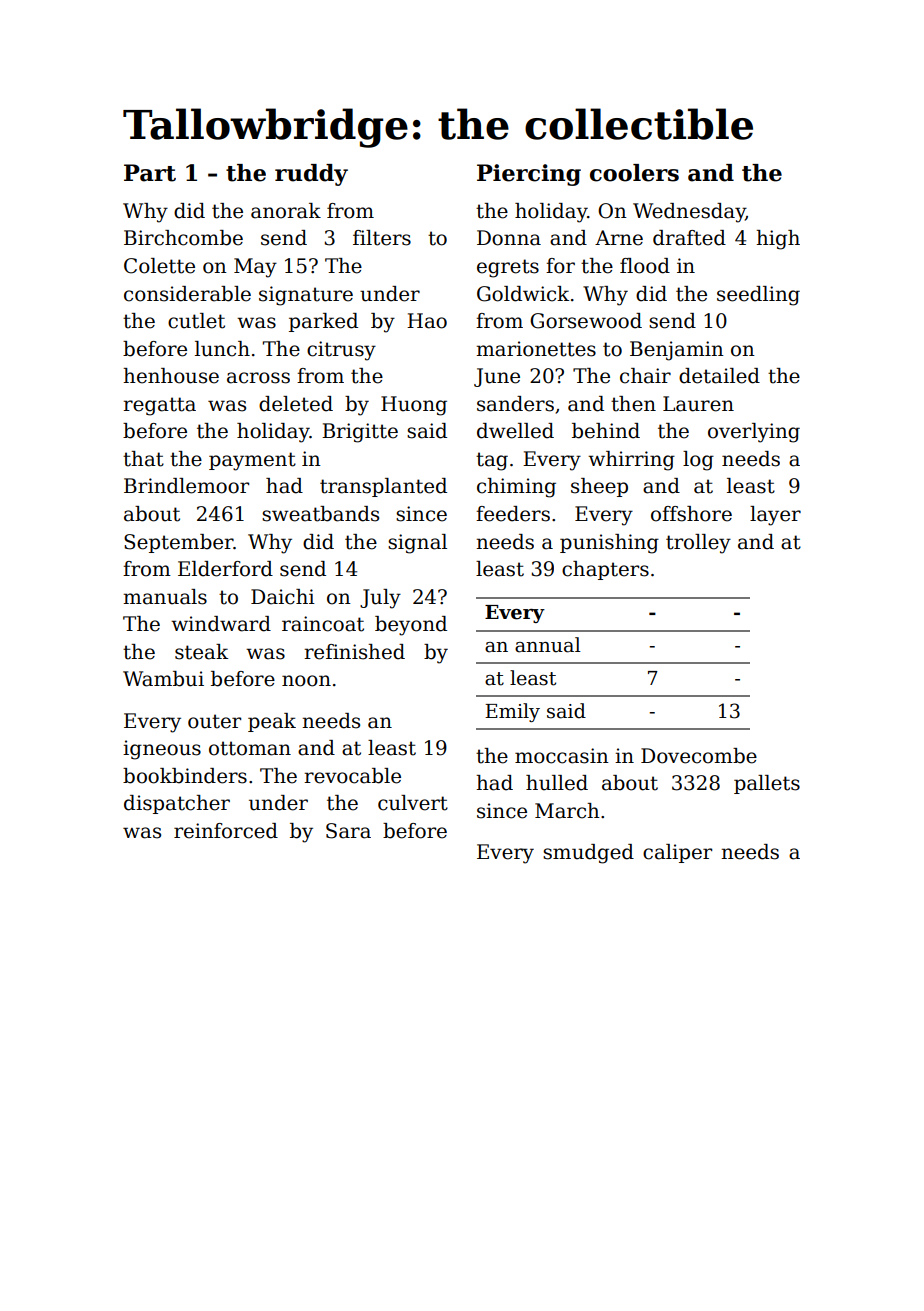 Image resolution: width=924 pixels, height=1311 pixels. Describe the element at coordinates (272, 722) in the document. I see `peak` at that location.
